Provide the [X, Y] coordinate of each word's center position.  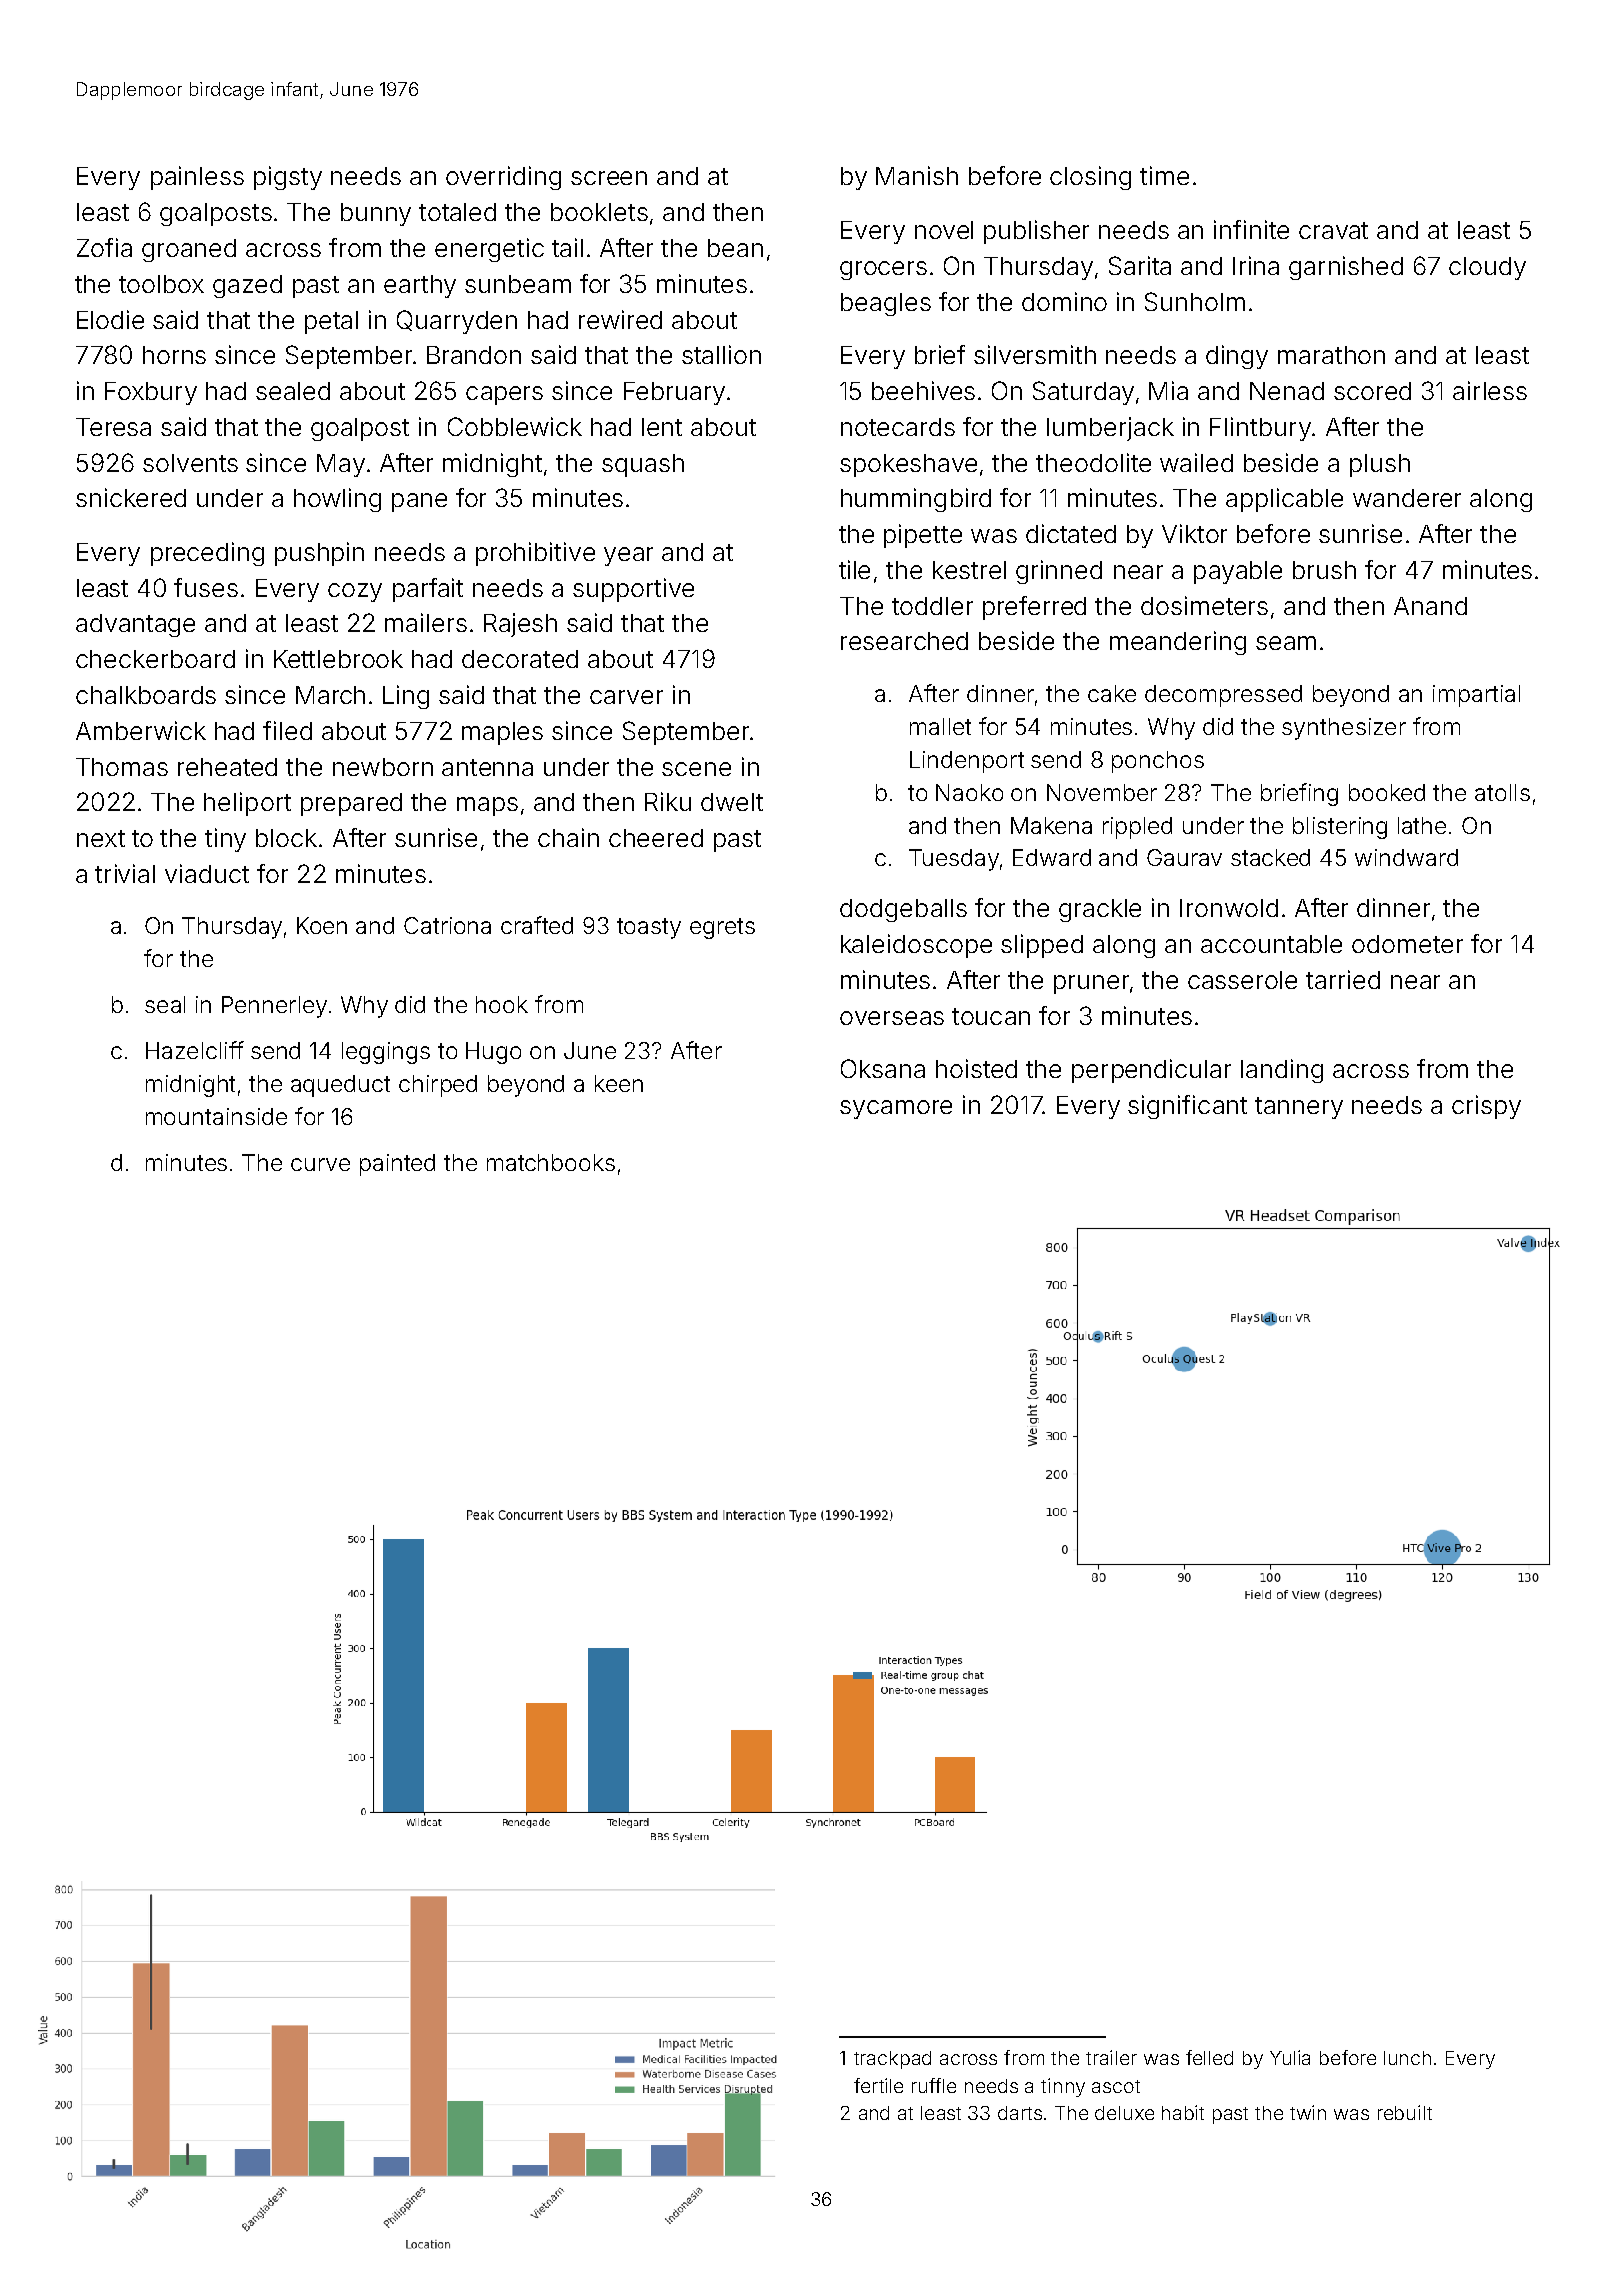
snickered [131, 497]
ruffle [934, 2085]
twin [1308, 2112]
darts [1020, 2113]
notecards [898, 427]
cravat [1333, 230]
